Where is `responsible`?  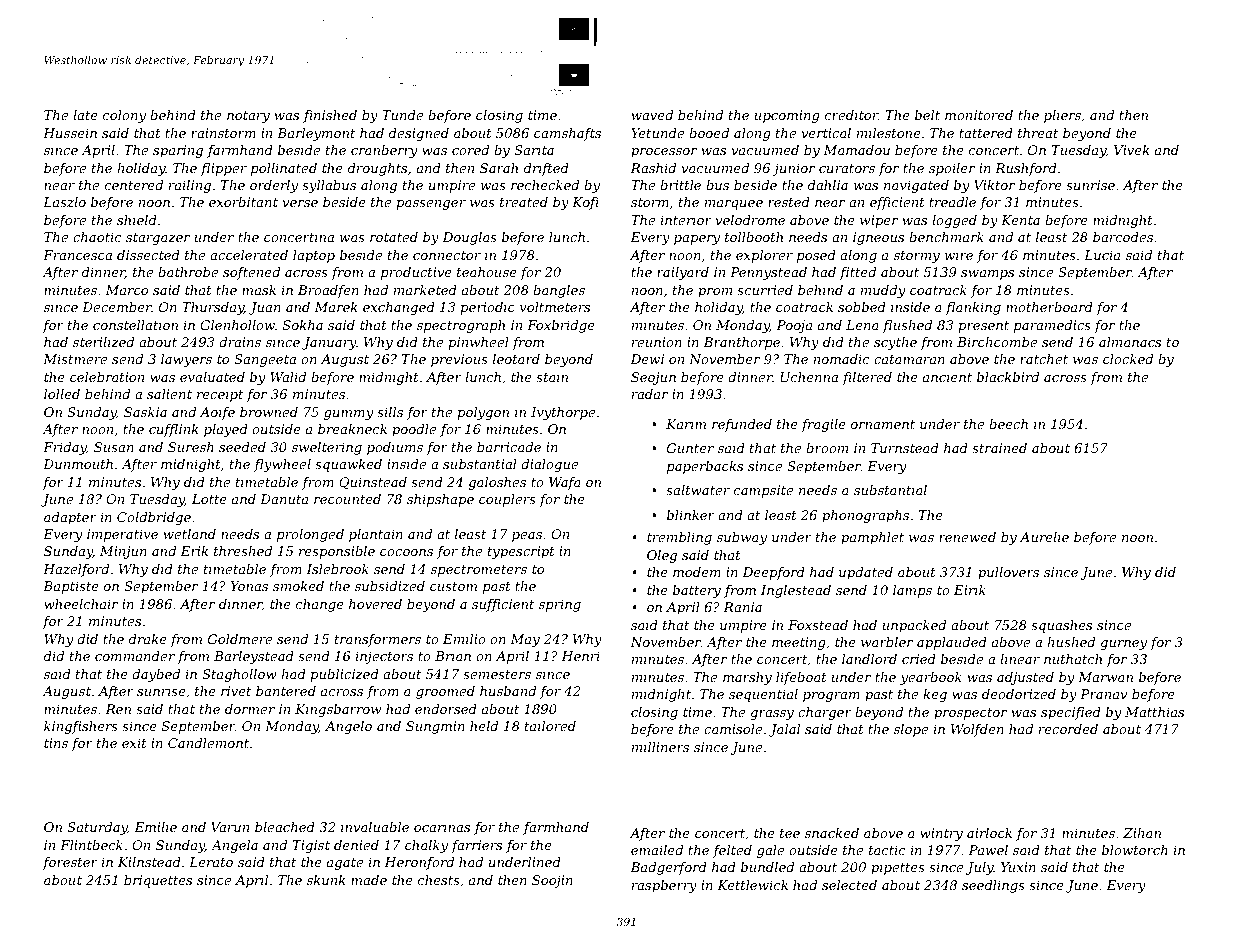
responsible is located at coordinates (337, 552).
